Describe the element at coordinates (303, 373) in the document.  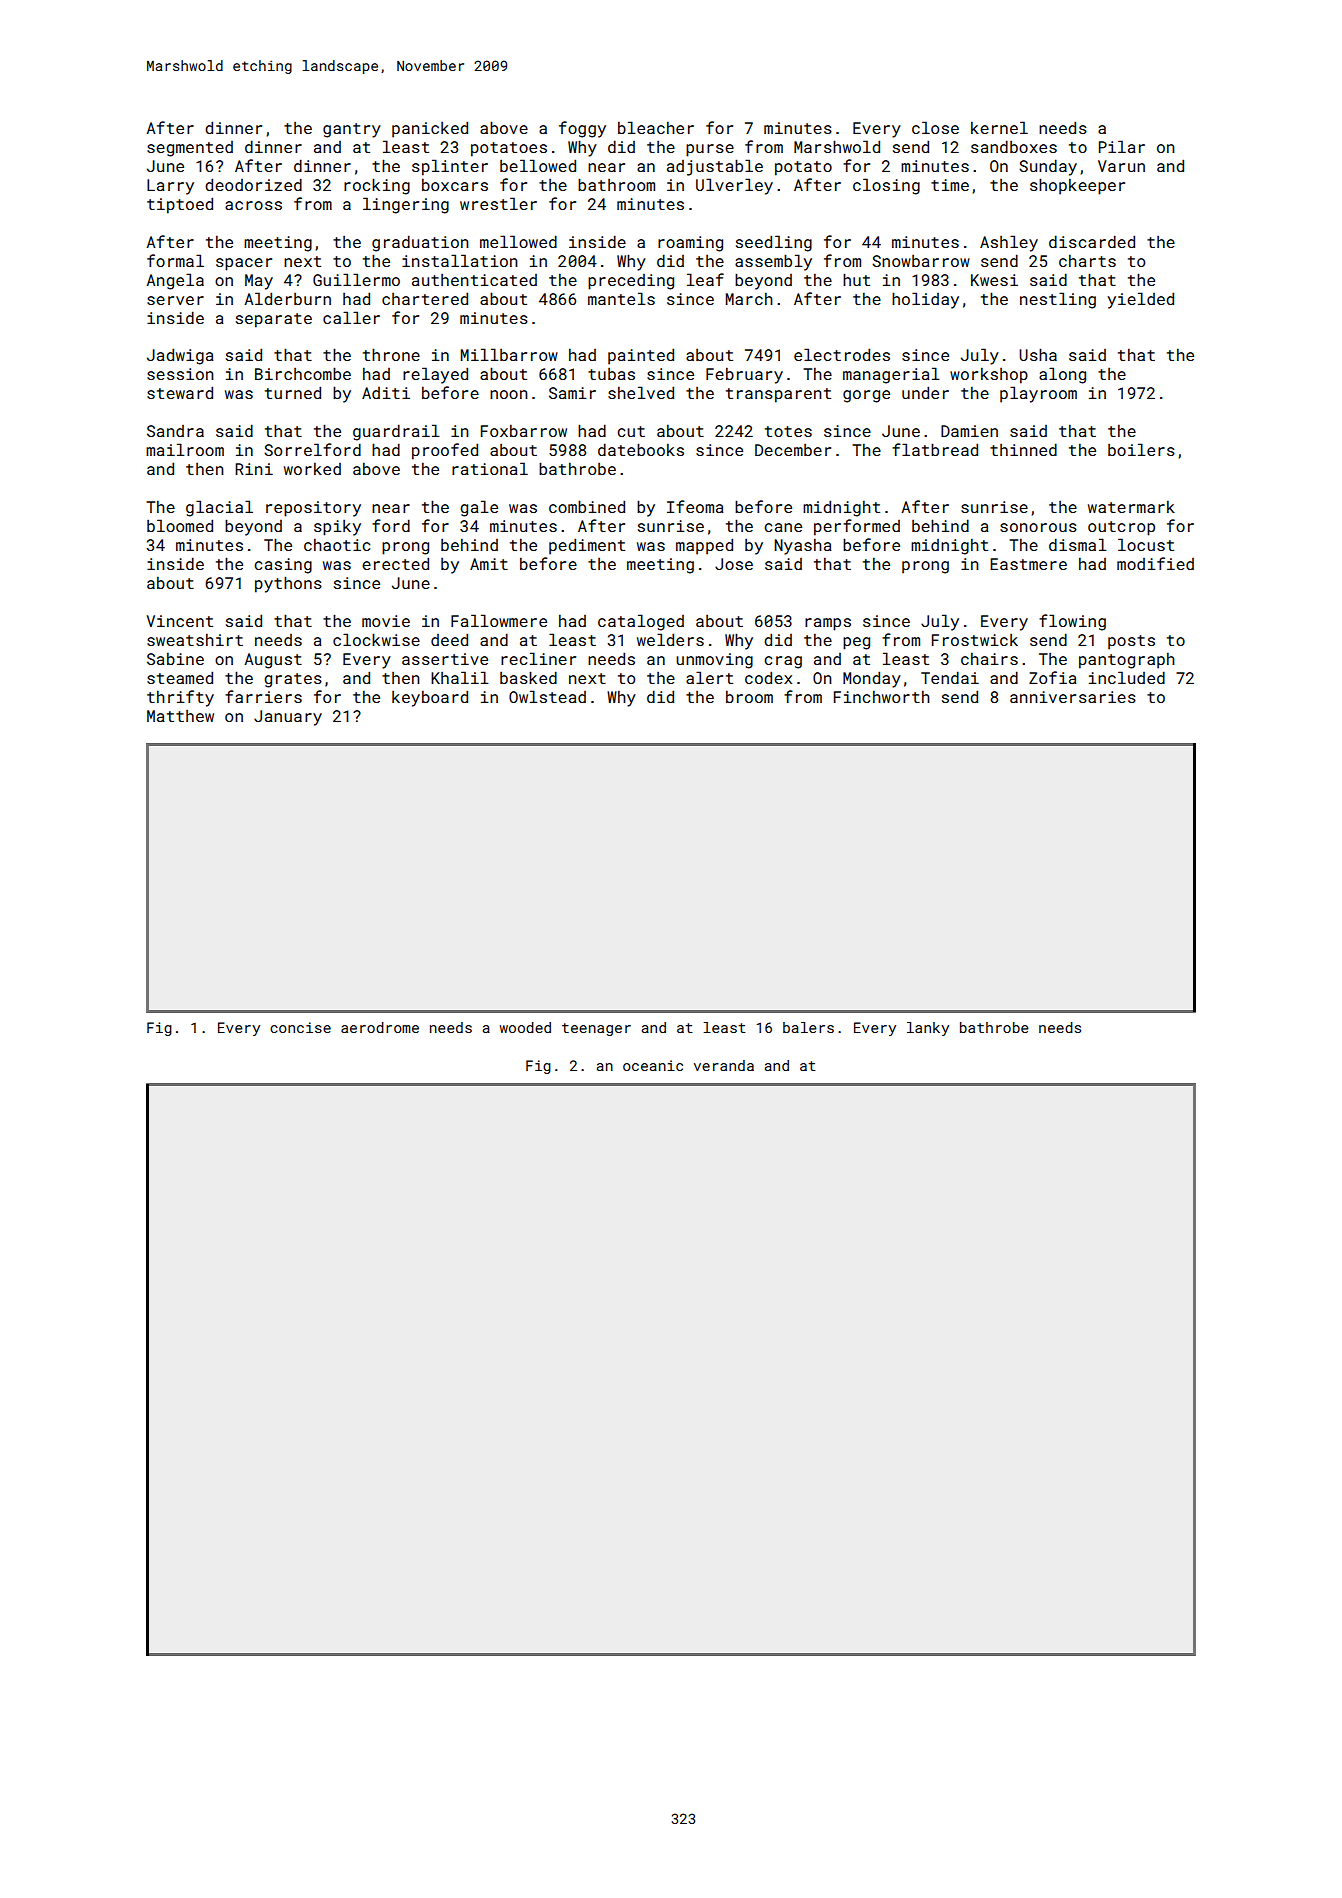
I see `Birchcombe` at that location.
